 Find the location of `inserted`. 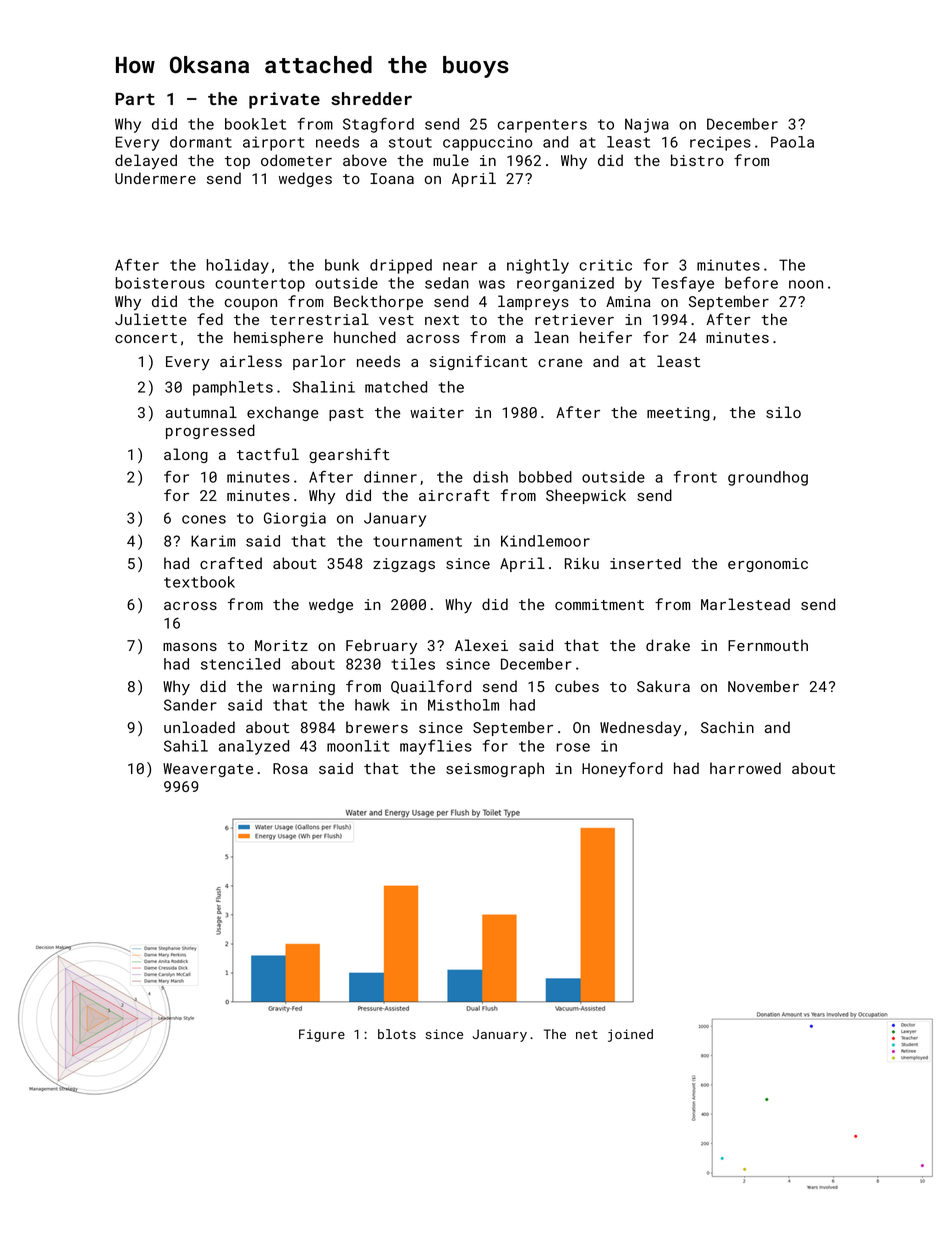

inserted is located at coordinates (645, 563).
